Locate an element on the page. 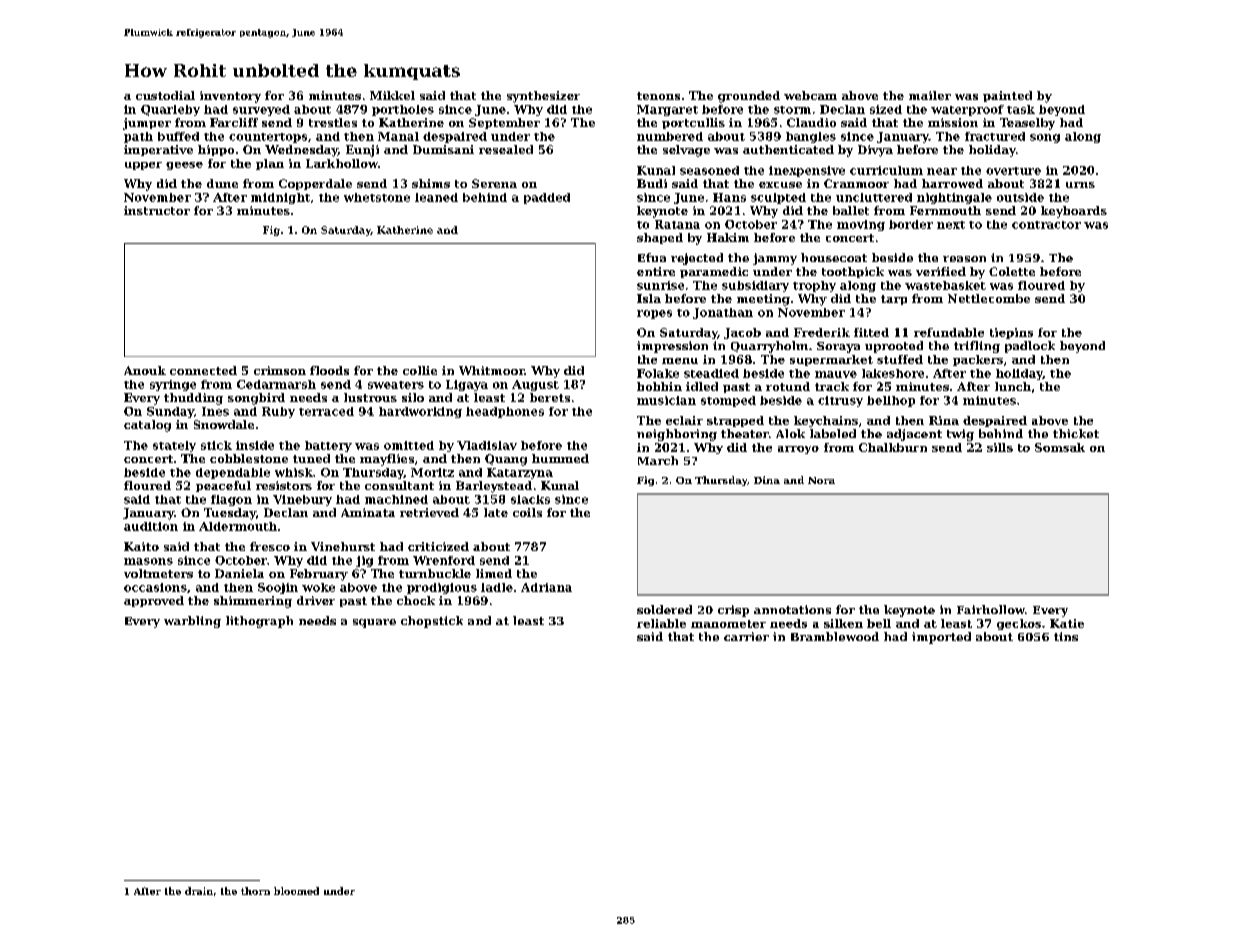 This document has width=1233, height=952. moving is located at coordinates (861, 225).
